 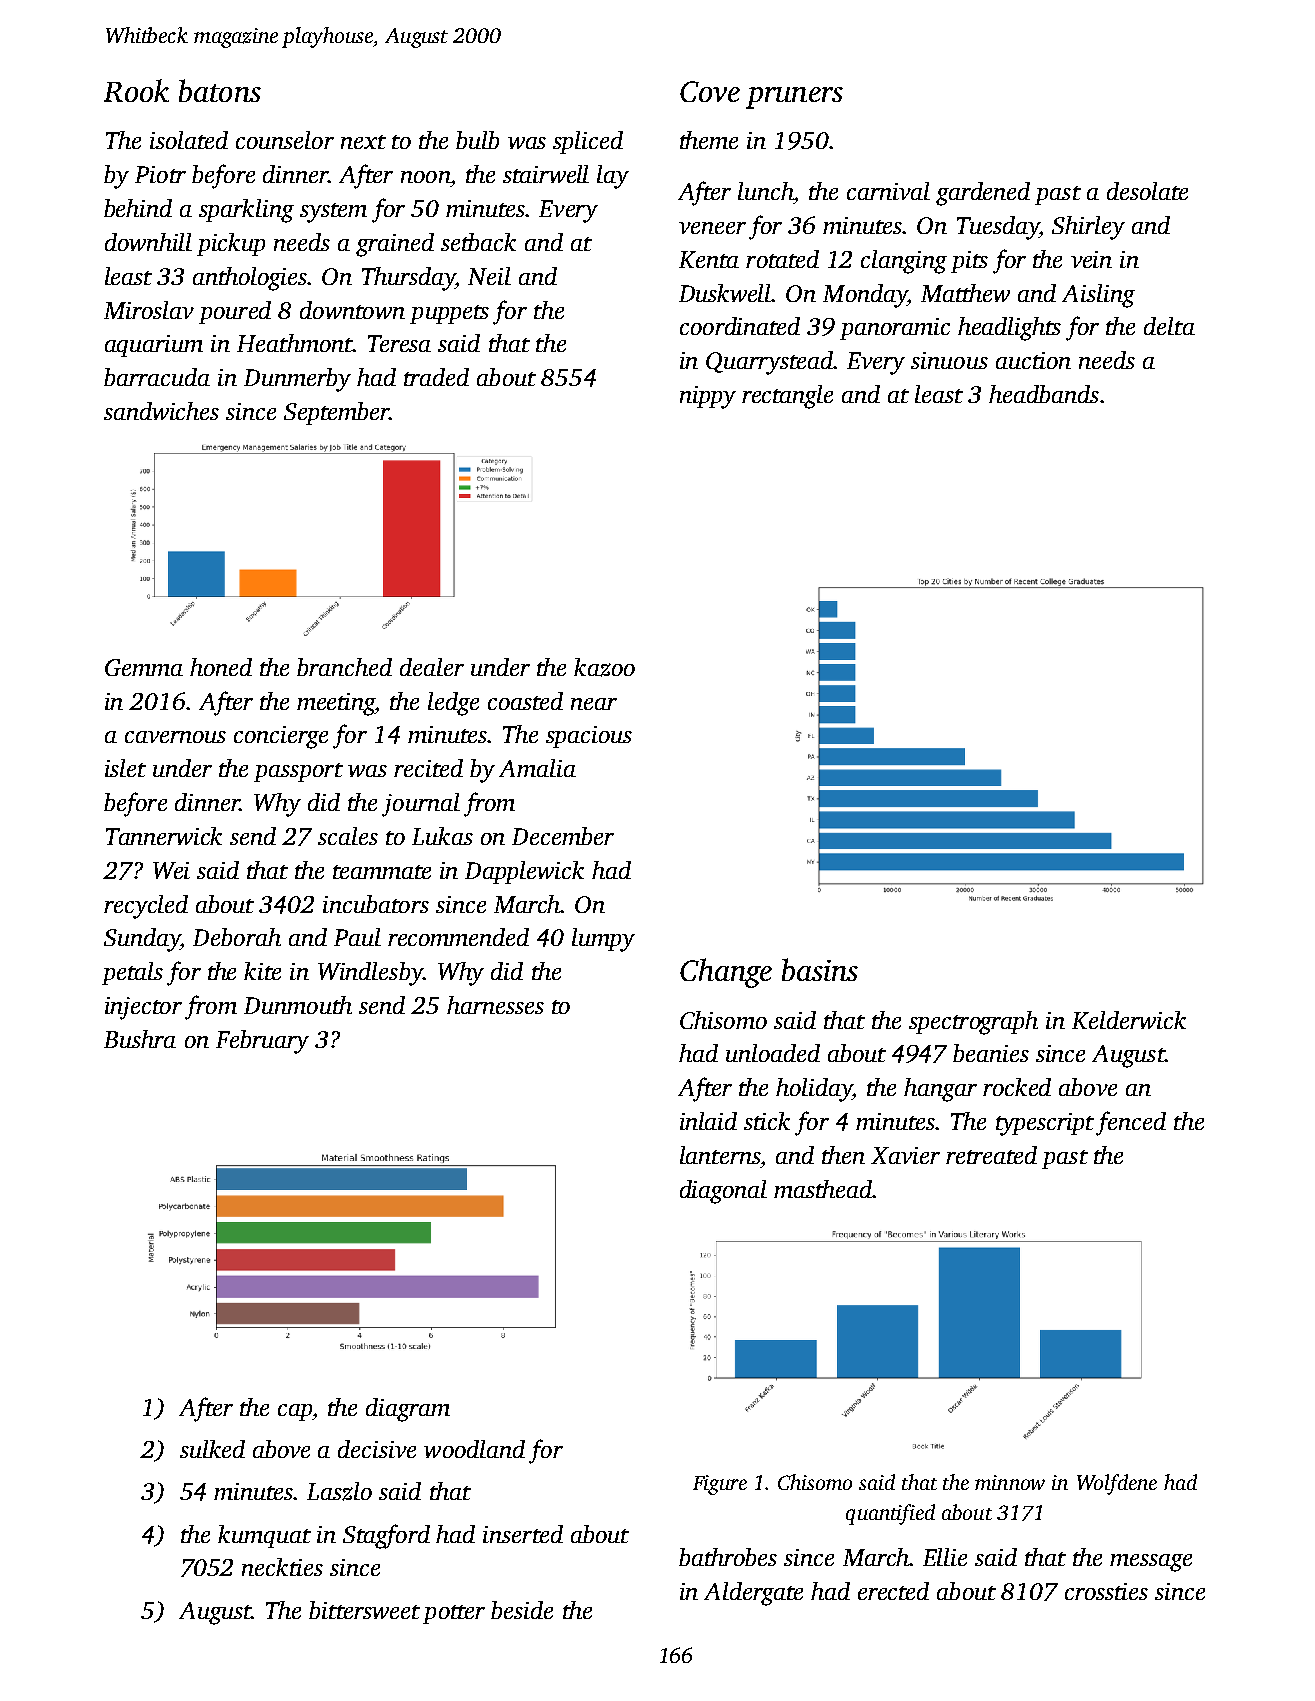 What do you see at coordinates (604, 667) in the screenshot?
I see `kazoo` at bounding box center [604, 667].
